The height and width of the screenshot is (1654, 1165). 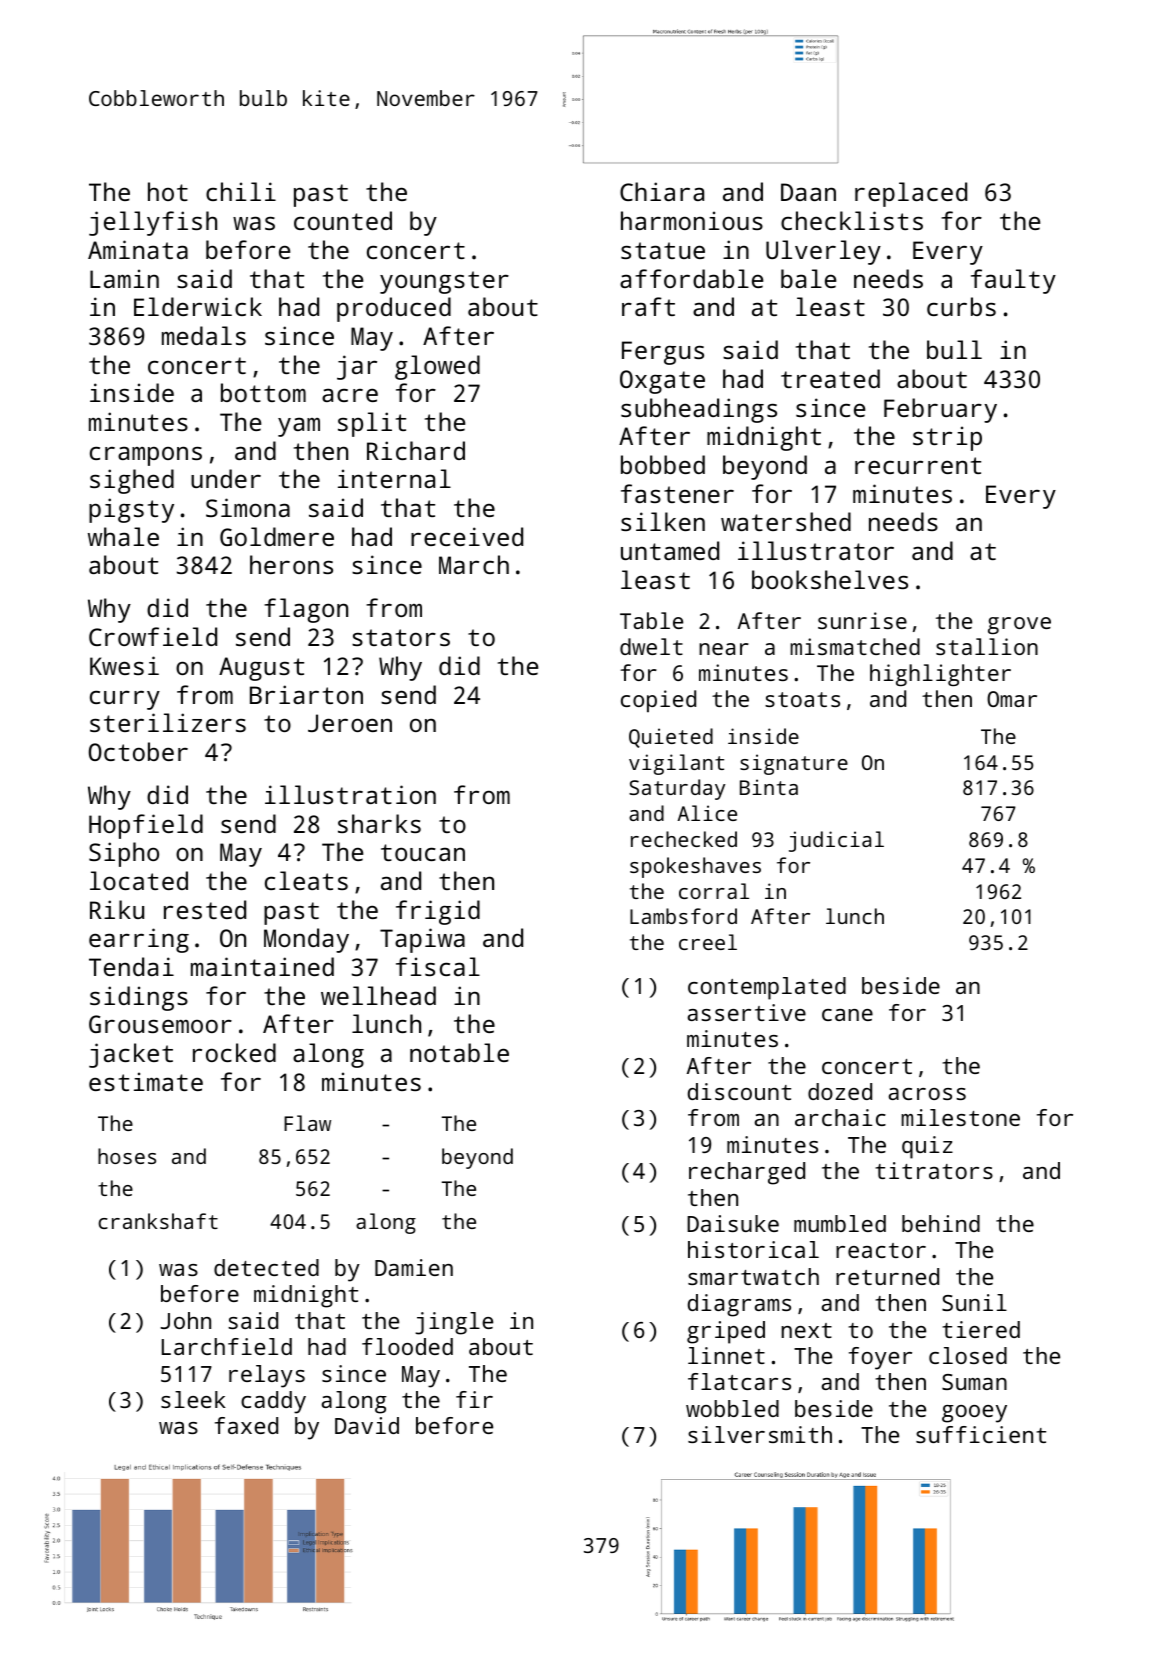 What do you see at coordinates (234, 1052) in the screenshot?
I see `rocked` at bounding box center [234, 1052].
